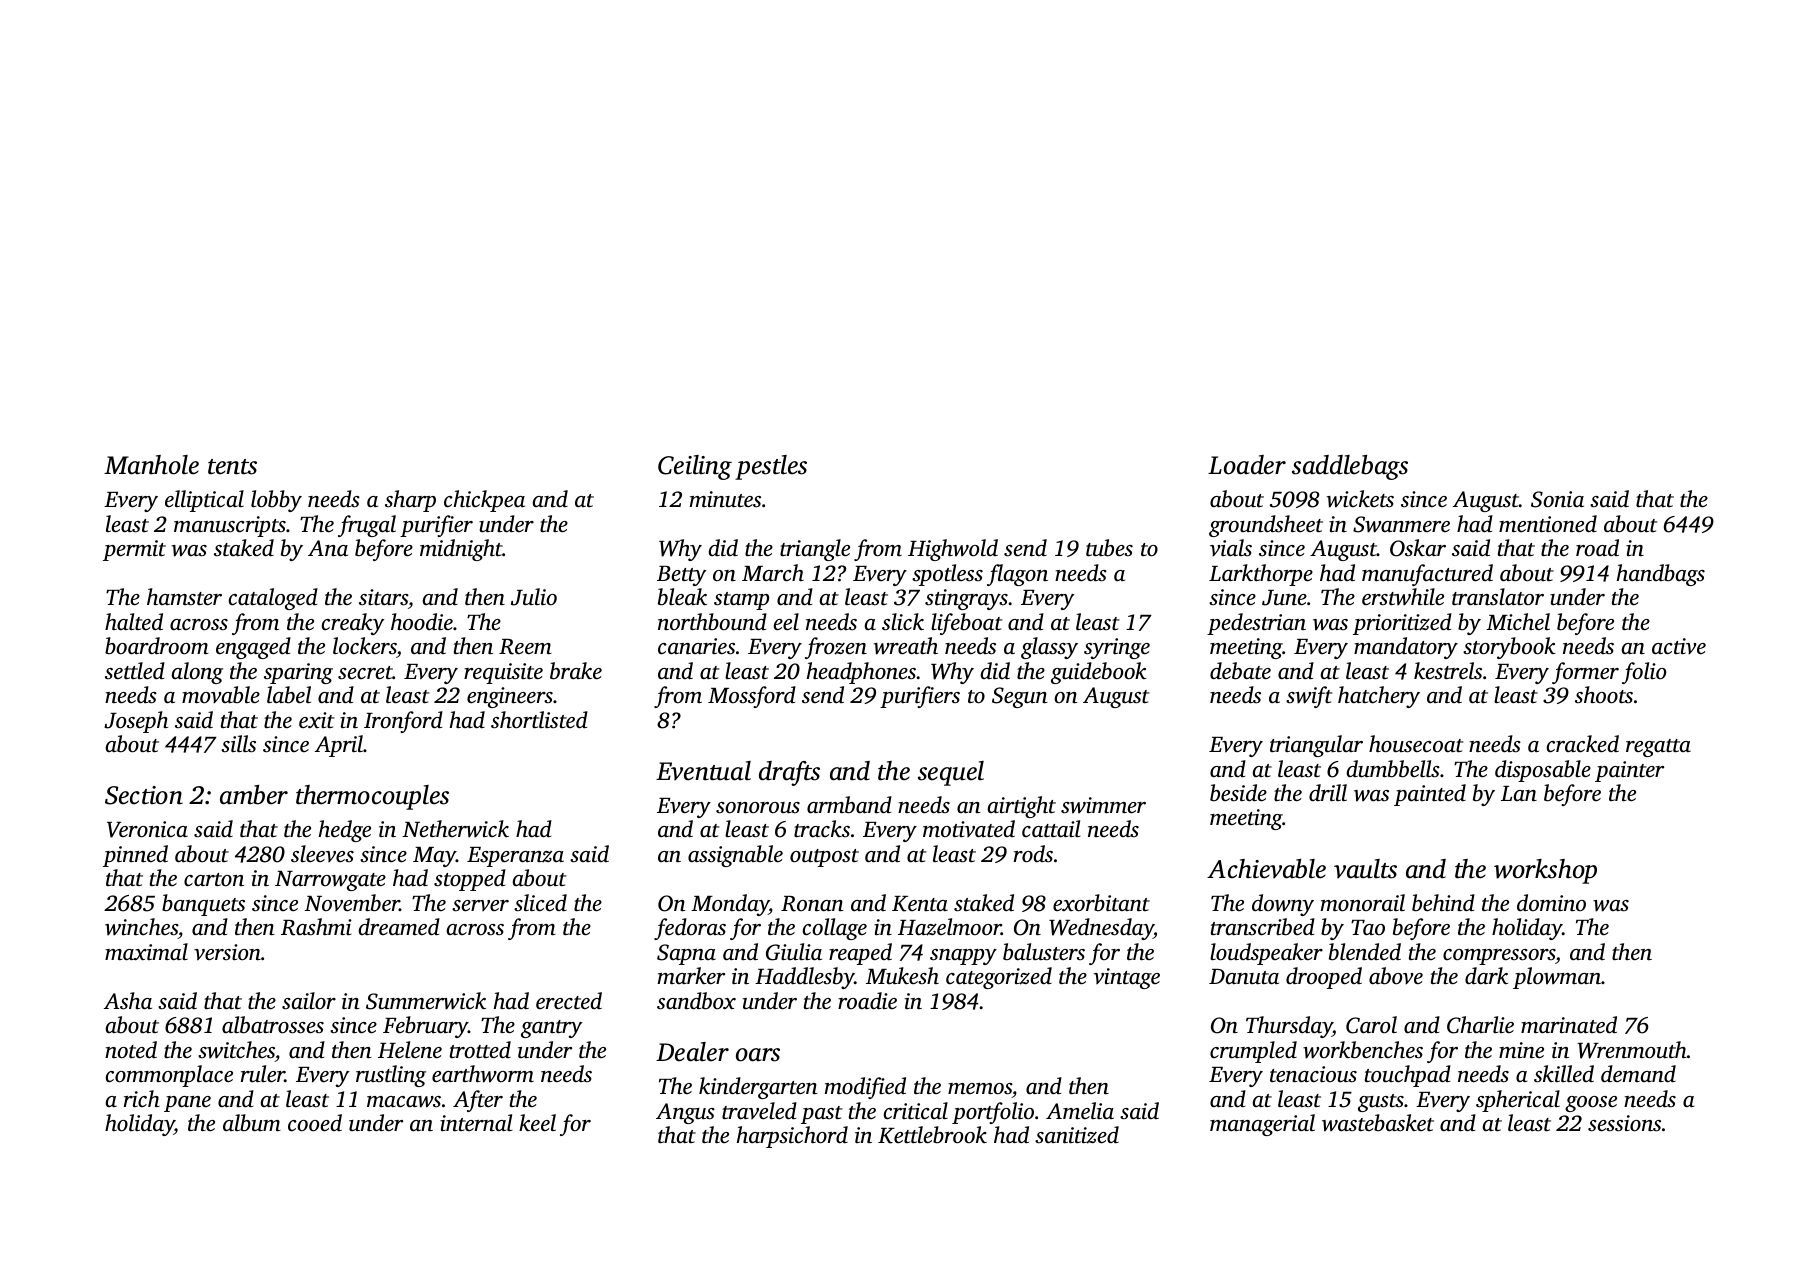 The height and width of the screenshot is (1286, 1819). What do you see at coordinates (758, 1088) in the screenshot?
I see `kindergarten` at bounding box center [758, 1088].
